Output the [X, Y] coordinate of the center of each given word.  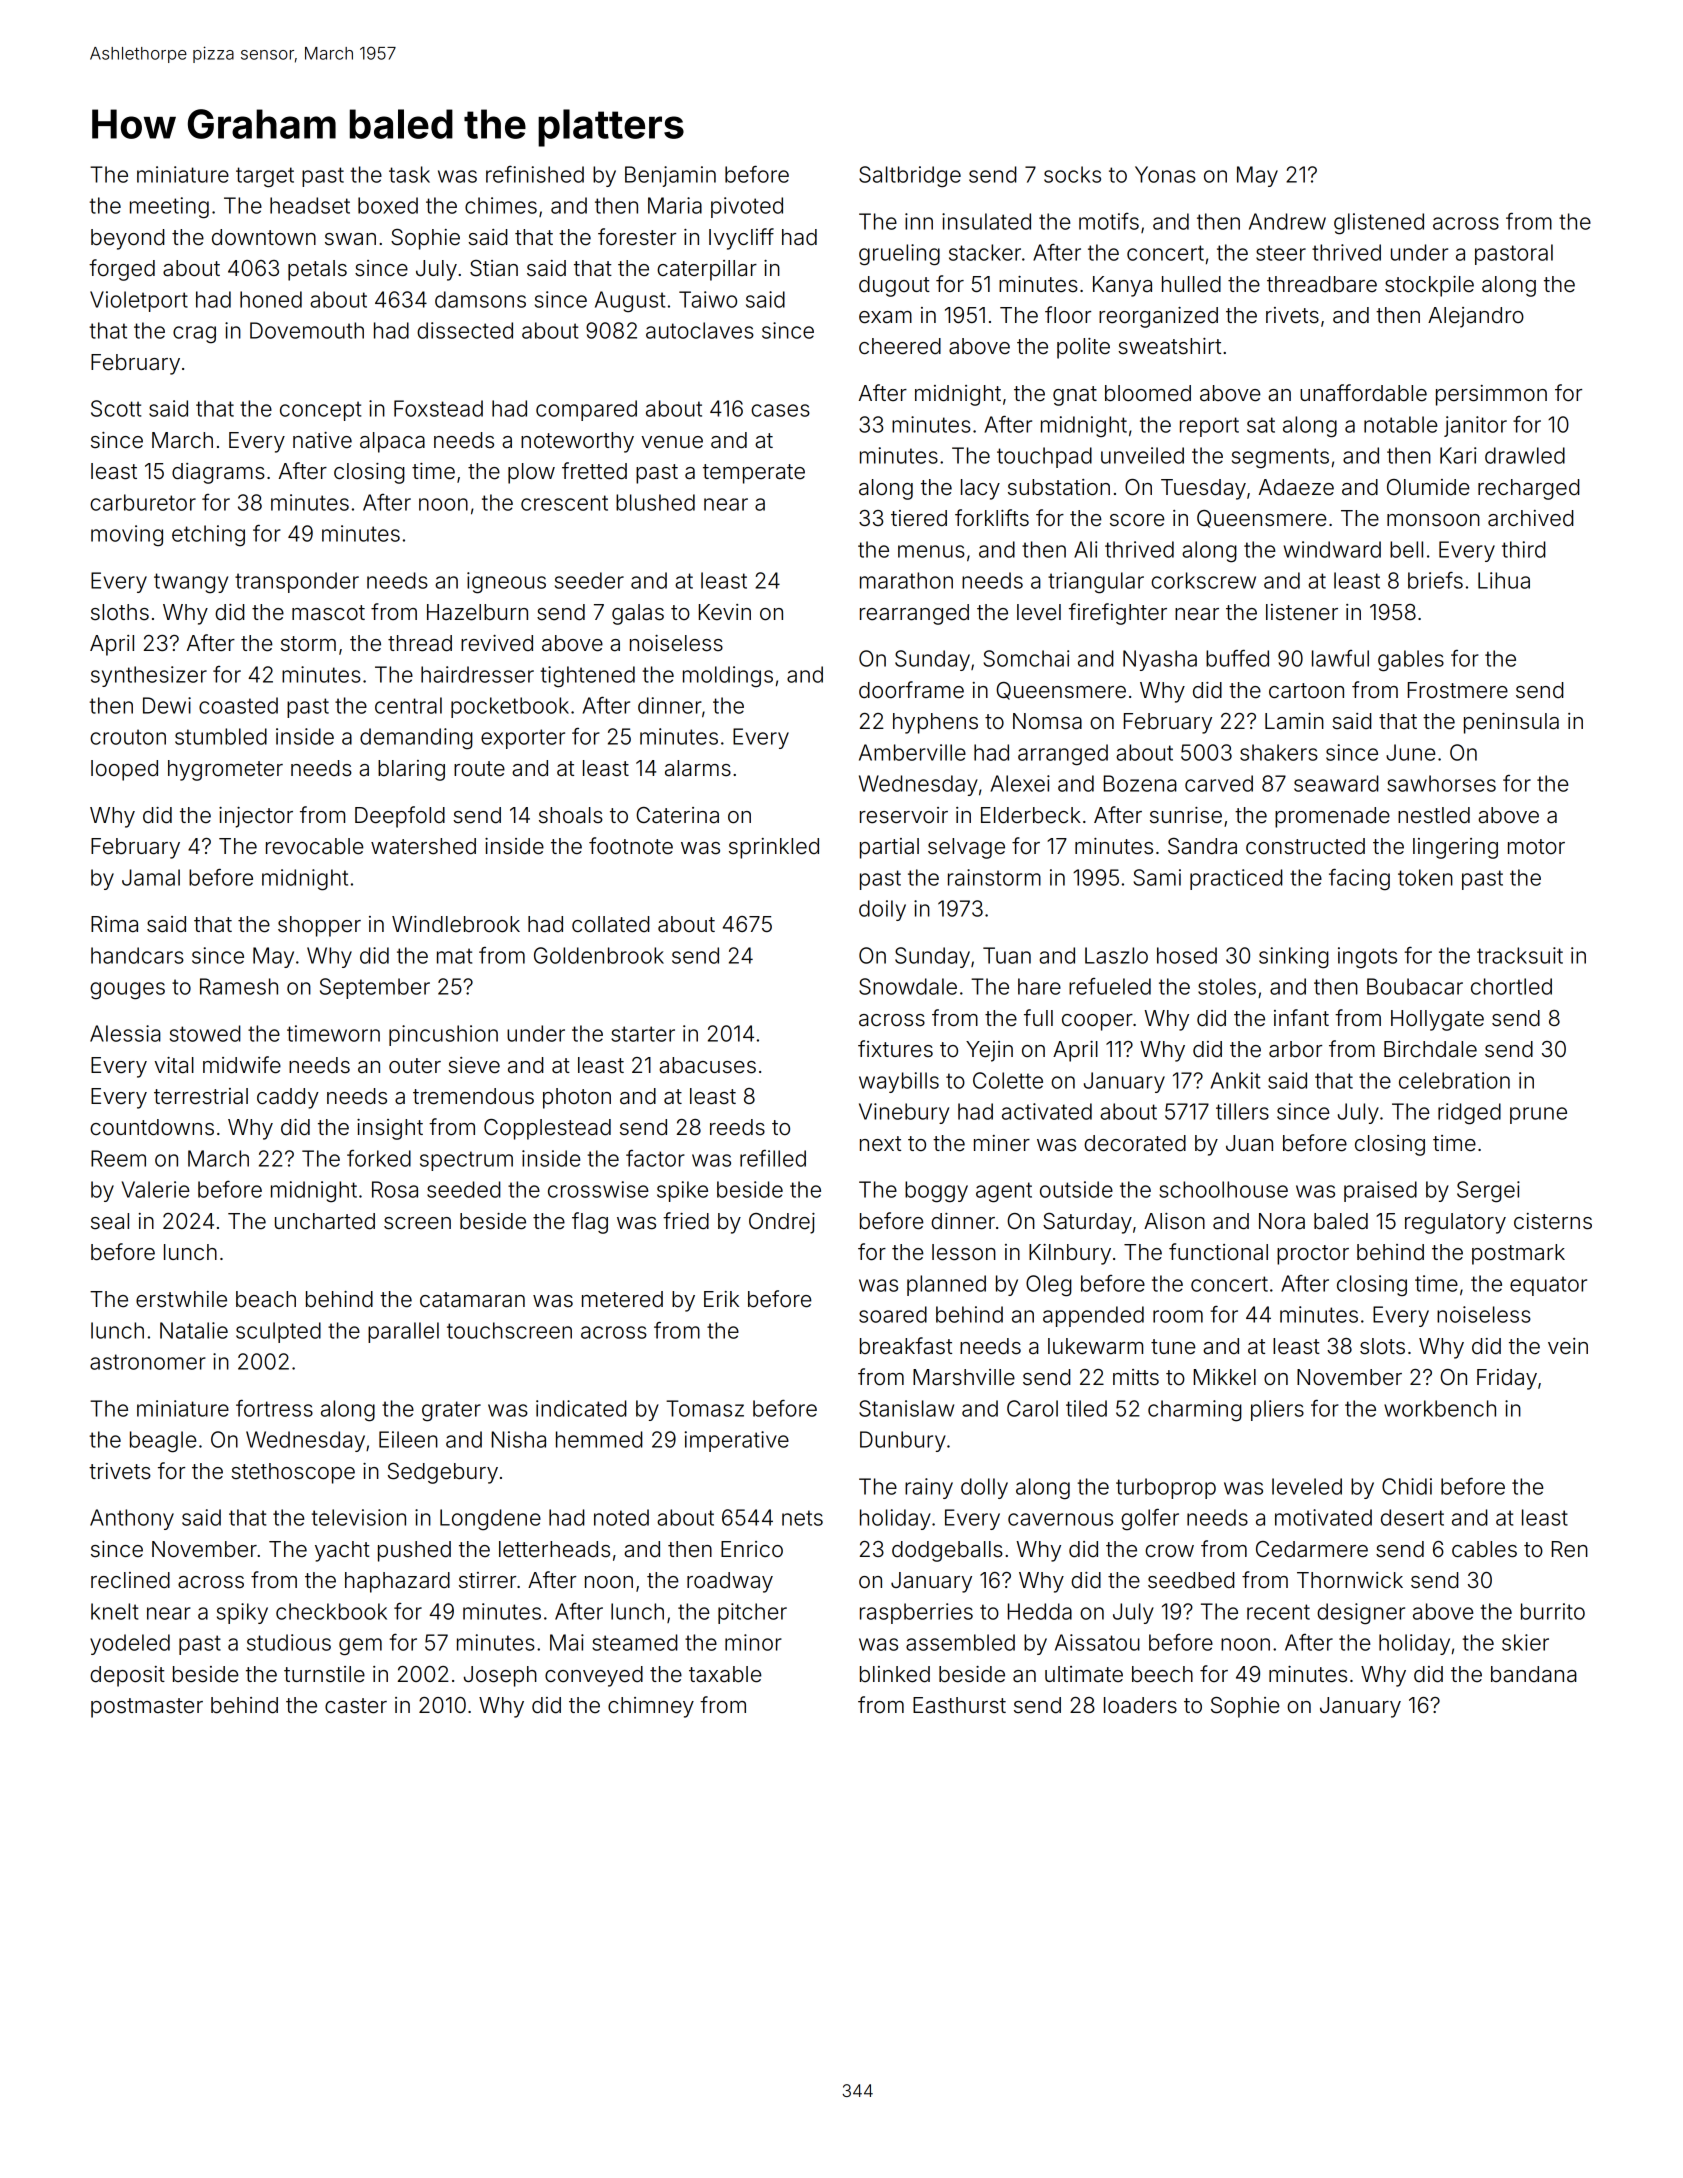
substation [1059, 487]
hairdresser [477, 674]
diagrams [218, 473]
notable [1401, 424]
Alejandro [1476, 317]
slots [1382, 1346]
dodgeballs [947, 1551]
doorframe [911, 690]
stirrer [487, 1580]
